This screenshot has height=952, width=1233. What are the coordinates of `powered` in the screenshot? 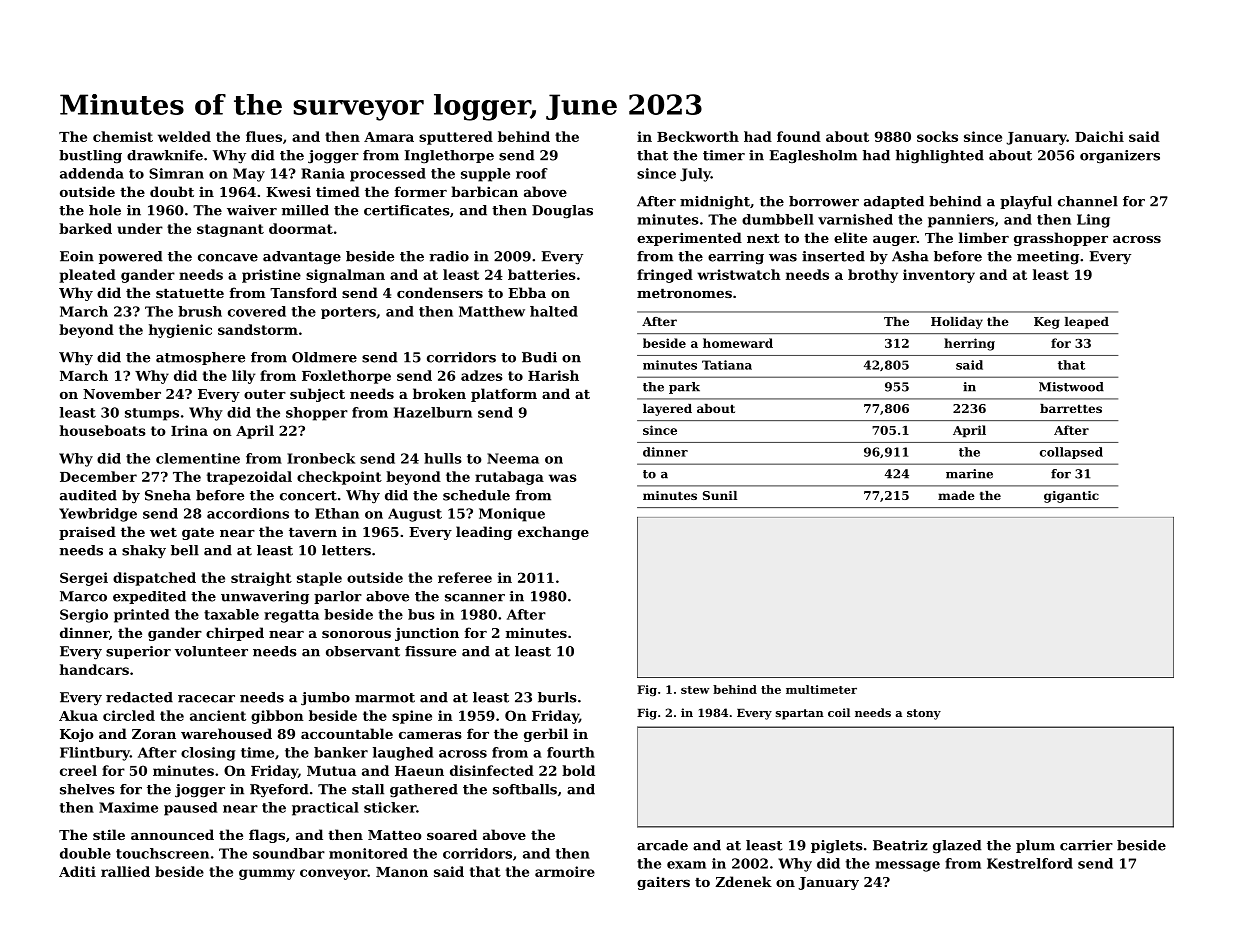 It's located at (130, 257).
